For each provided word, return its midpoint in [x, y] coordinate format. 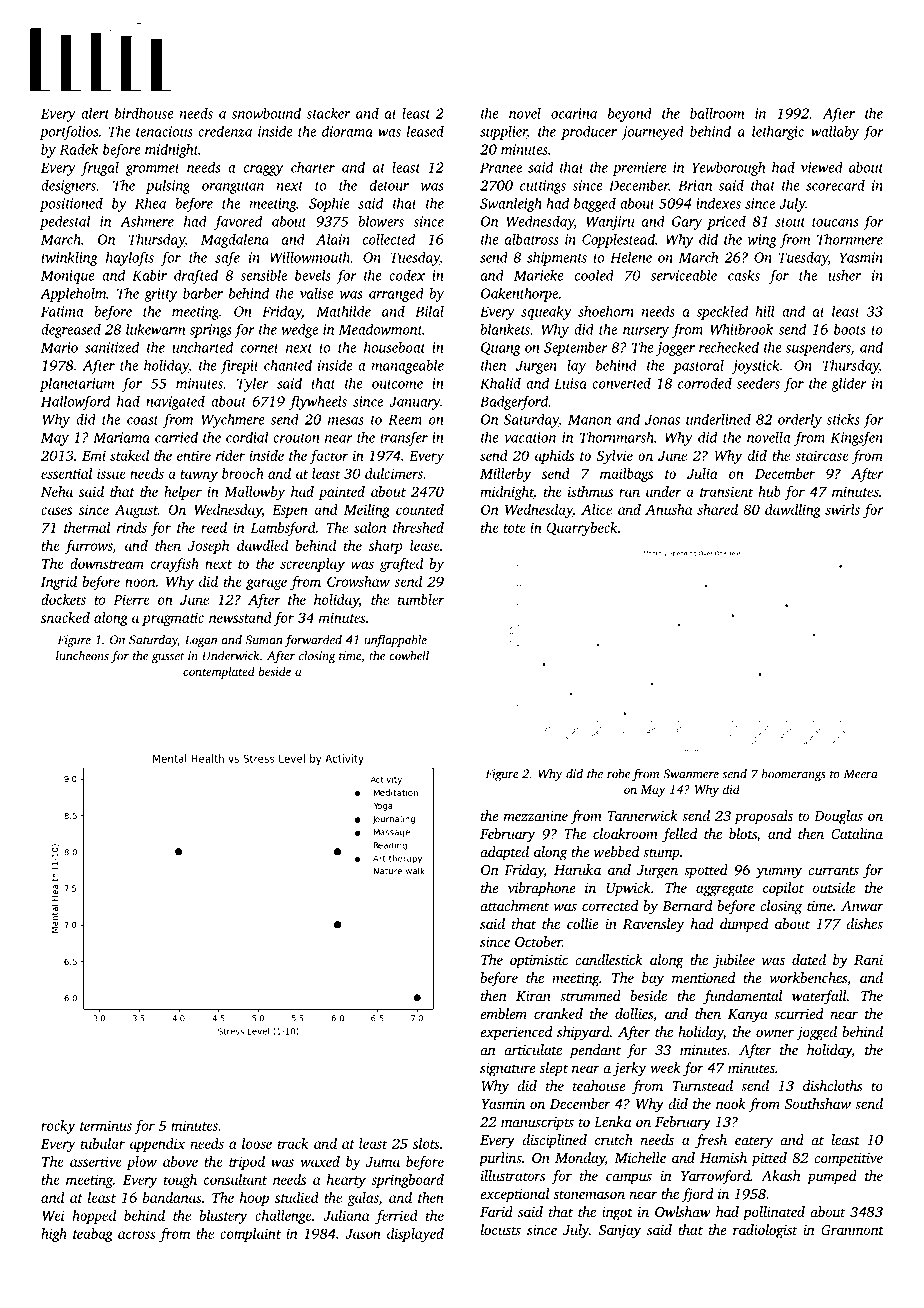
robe [618, 774]
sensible [263, 275]
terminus [106, 1125]
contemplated [219, 672]
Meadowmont [381, 329]
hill [765, 311]
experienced [516, 1033]
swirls [842, 509]
